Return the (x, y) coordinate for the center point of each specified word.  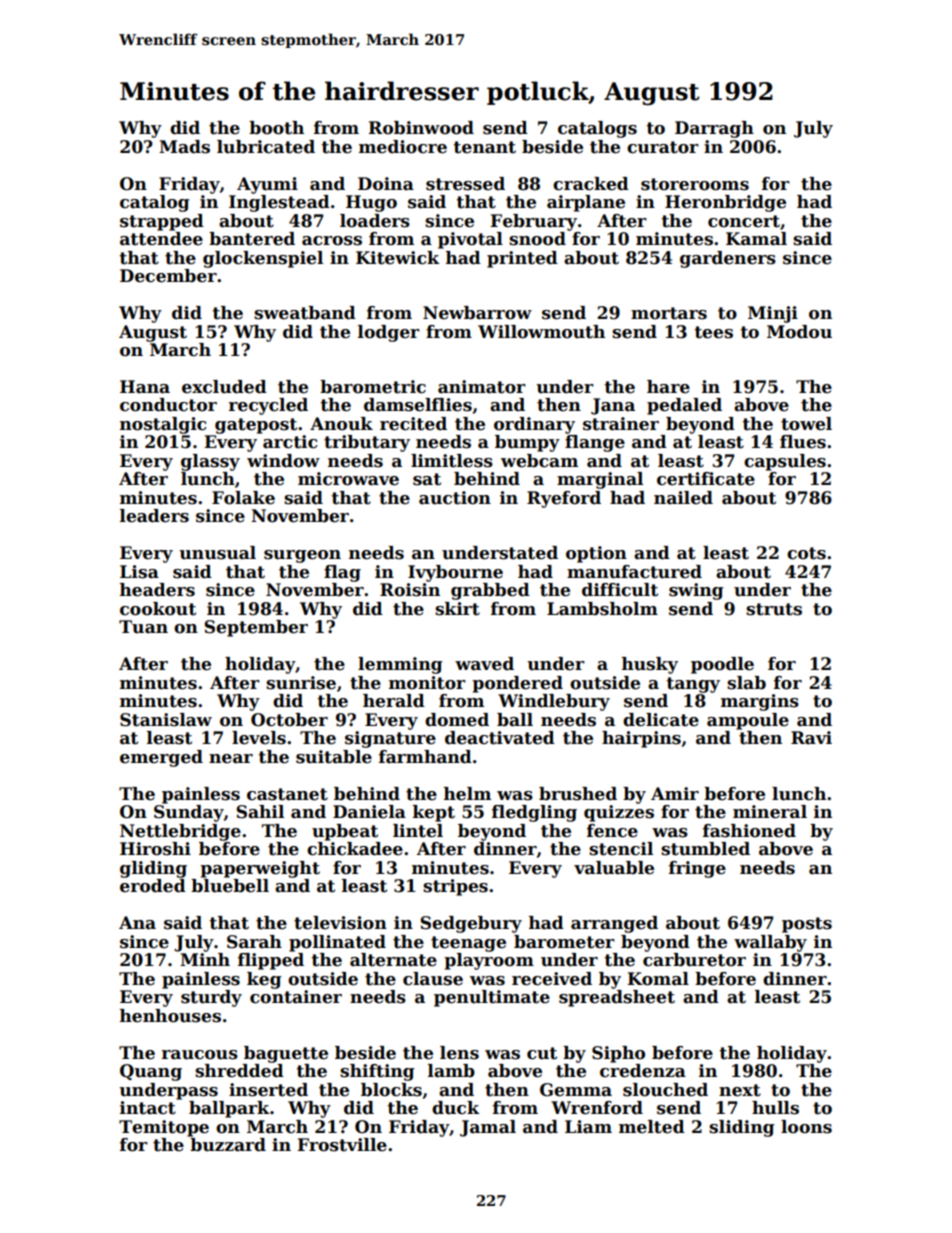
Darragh (714, 129)
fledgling (534, 813)
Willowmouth (541, 332)
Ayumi (267, 185)
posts (807, 925)
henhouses (170, 1016)
